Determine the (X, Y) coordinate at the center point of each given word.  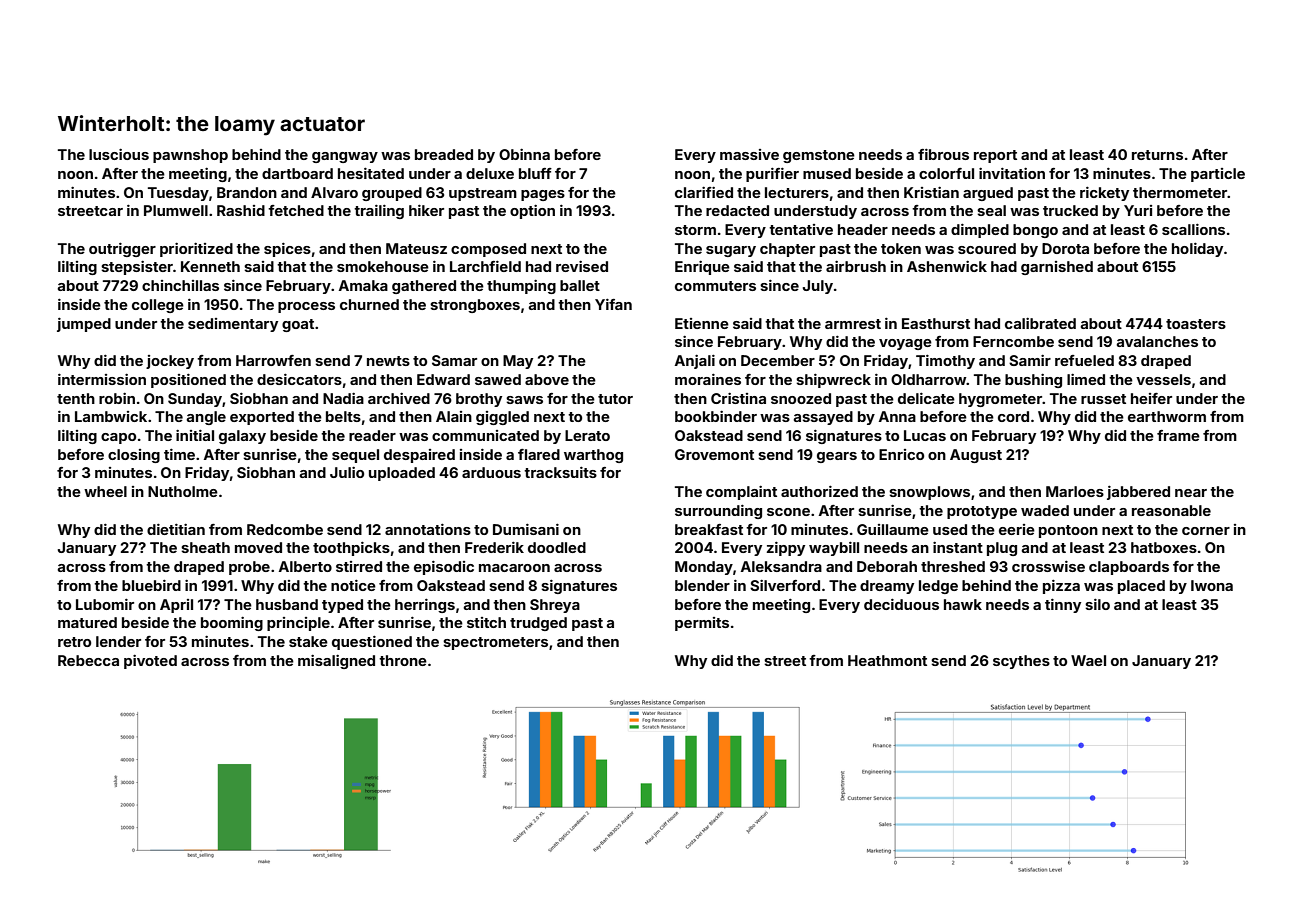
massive (749, 154)
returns (1157, 155)
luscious (119, 154)
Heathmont (887, 660)
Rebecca (88, 660)
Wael (1088, 660)
